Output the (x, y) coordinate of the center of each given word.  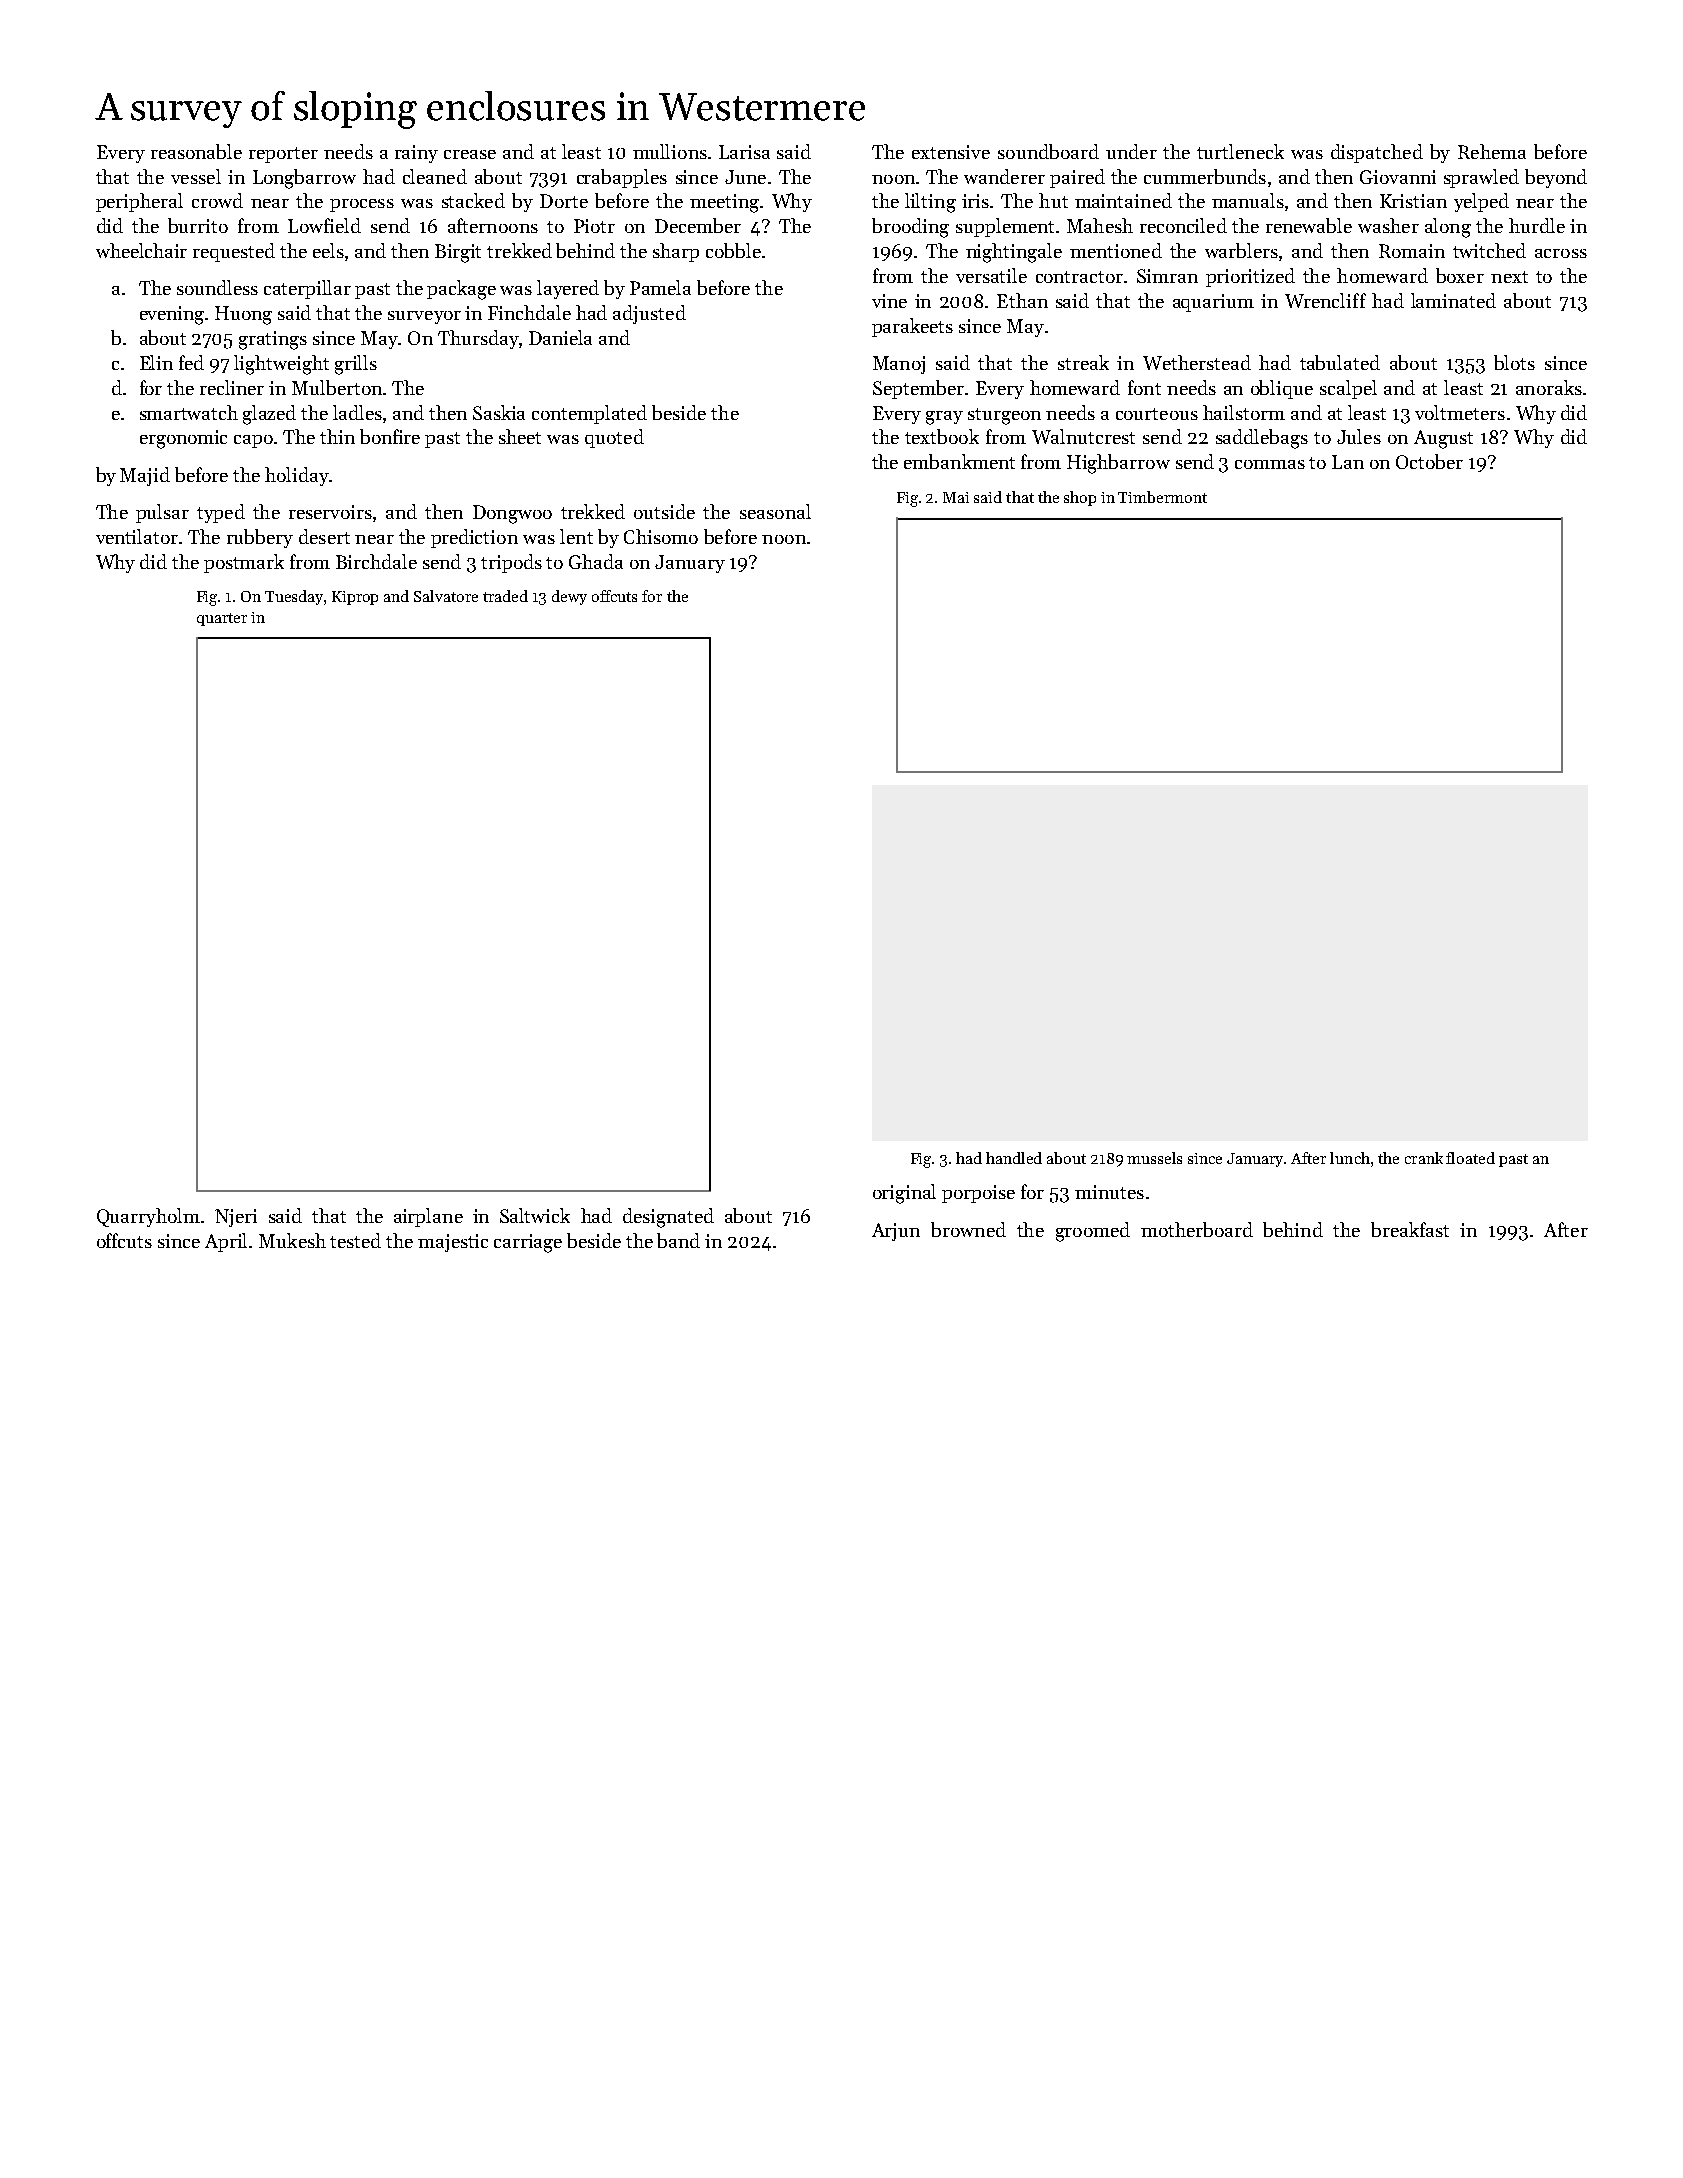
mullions (670, 151)
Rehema (1492, 151)
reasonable (196, 151)
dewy (569, 597)
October (1429, 461)
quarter (222, 619)
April (226, 1242)
